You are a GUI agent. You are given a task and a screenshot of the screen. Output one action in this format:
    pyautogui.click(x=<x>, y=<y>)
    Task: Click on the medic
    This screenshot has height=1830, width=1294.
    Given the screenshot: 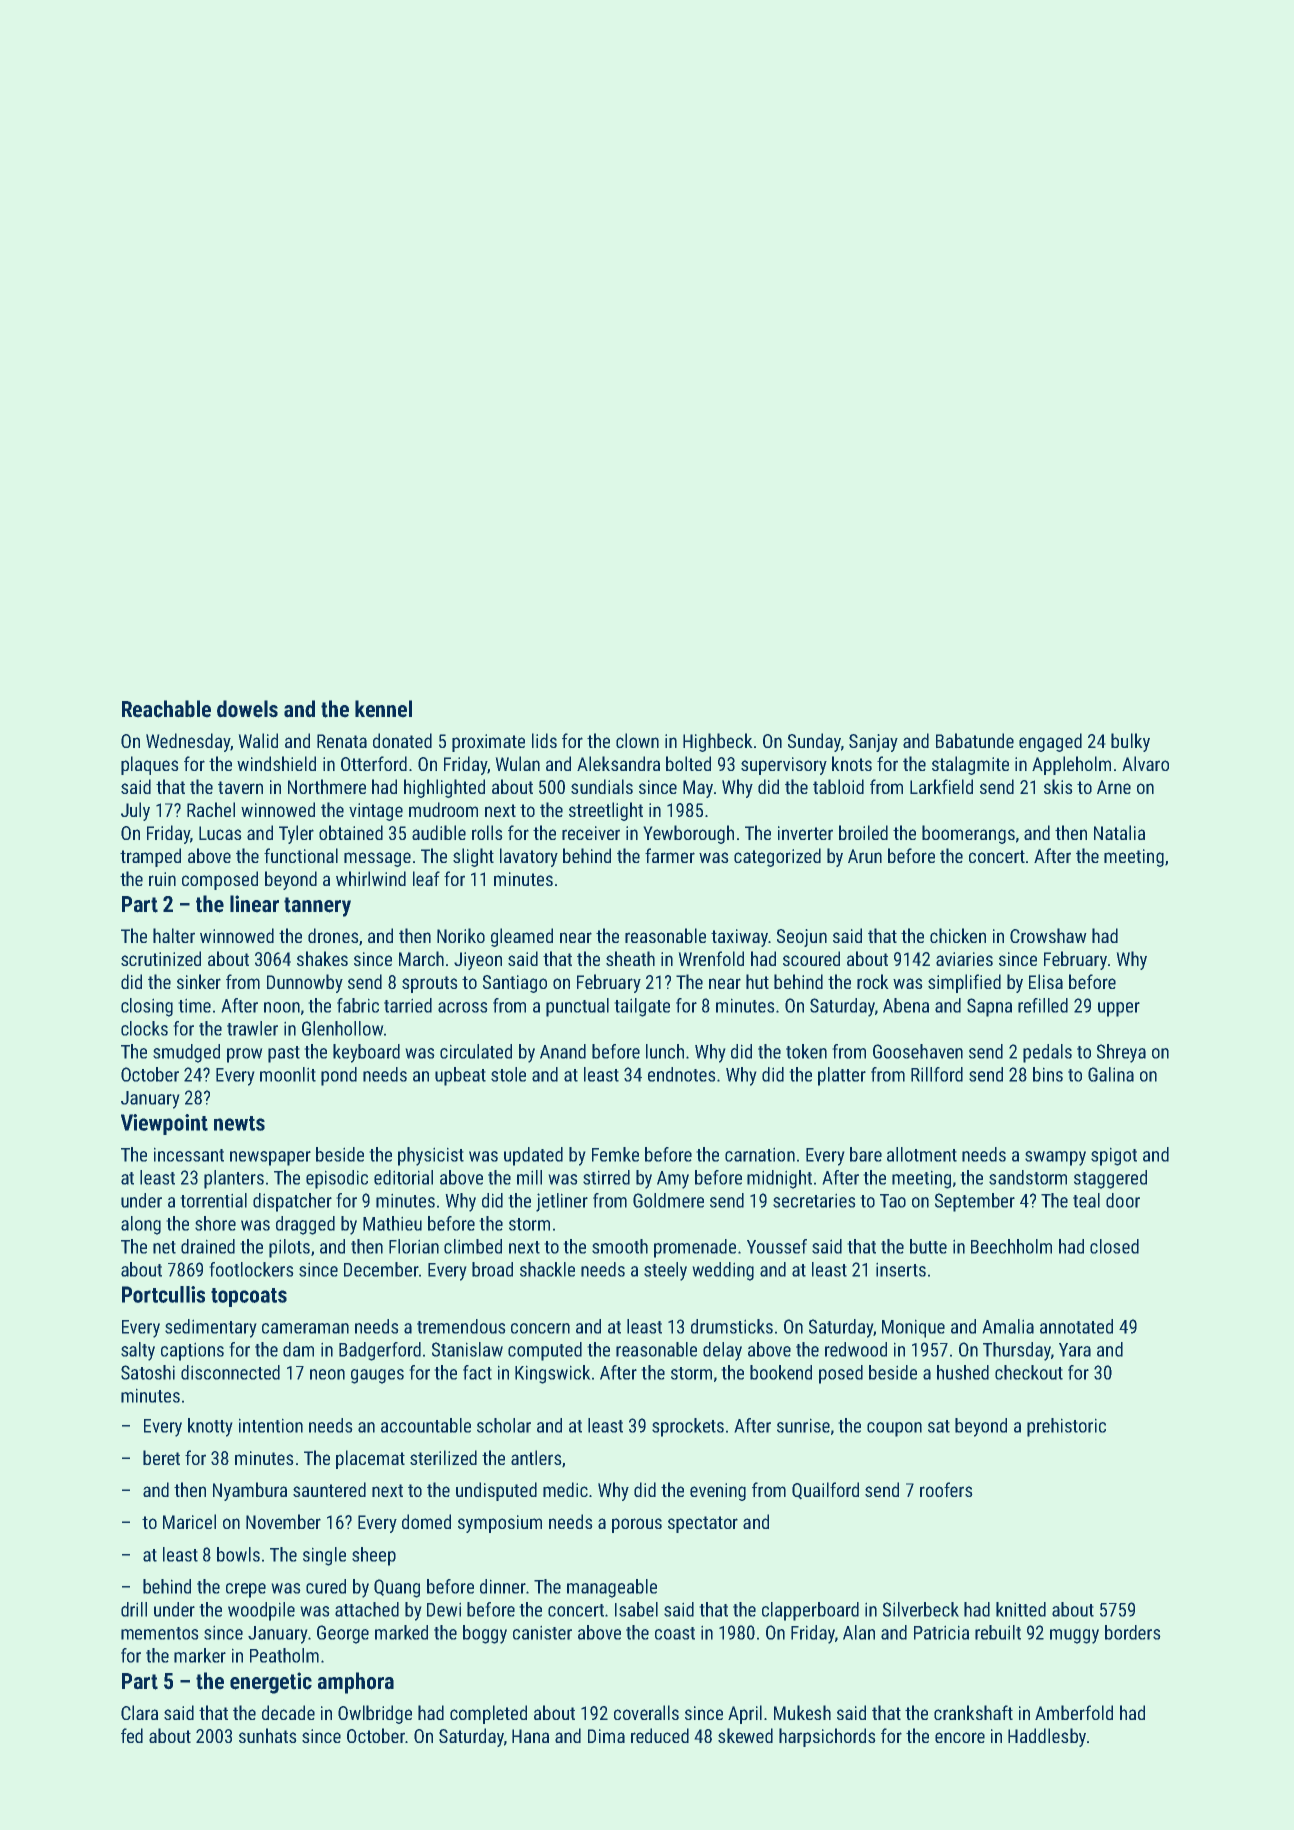 What is the action you would take?
    pyautogui.click(x=565, y=1489)
